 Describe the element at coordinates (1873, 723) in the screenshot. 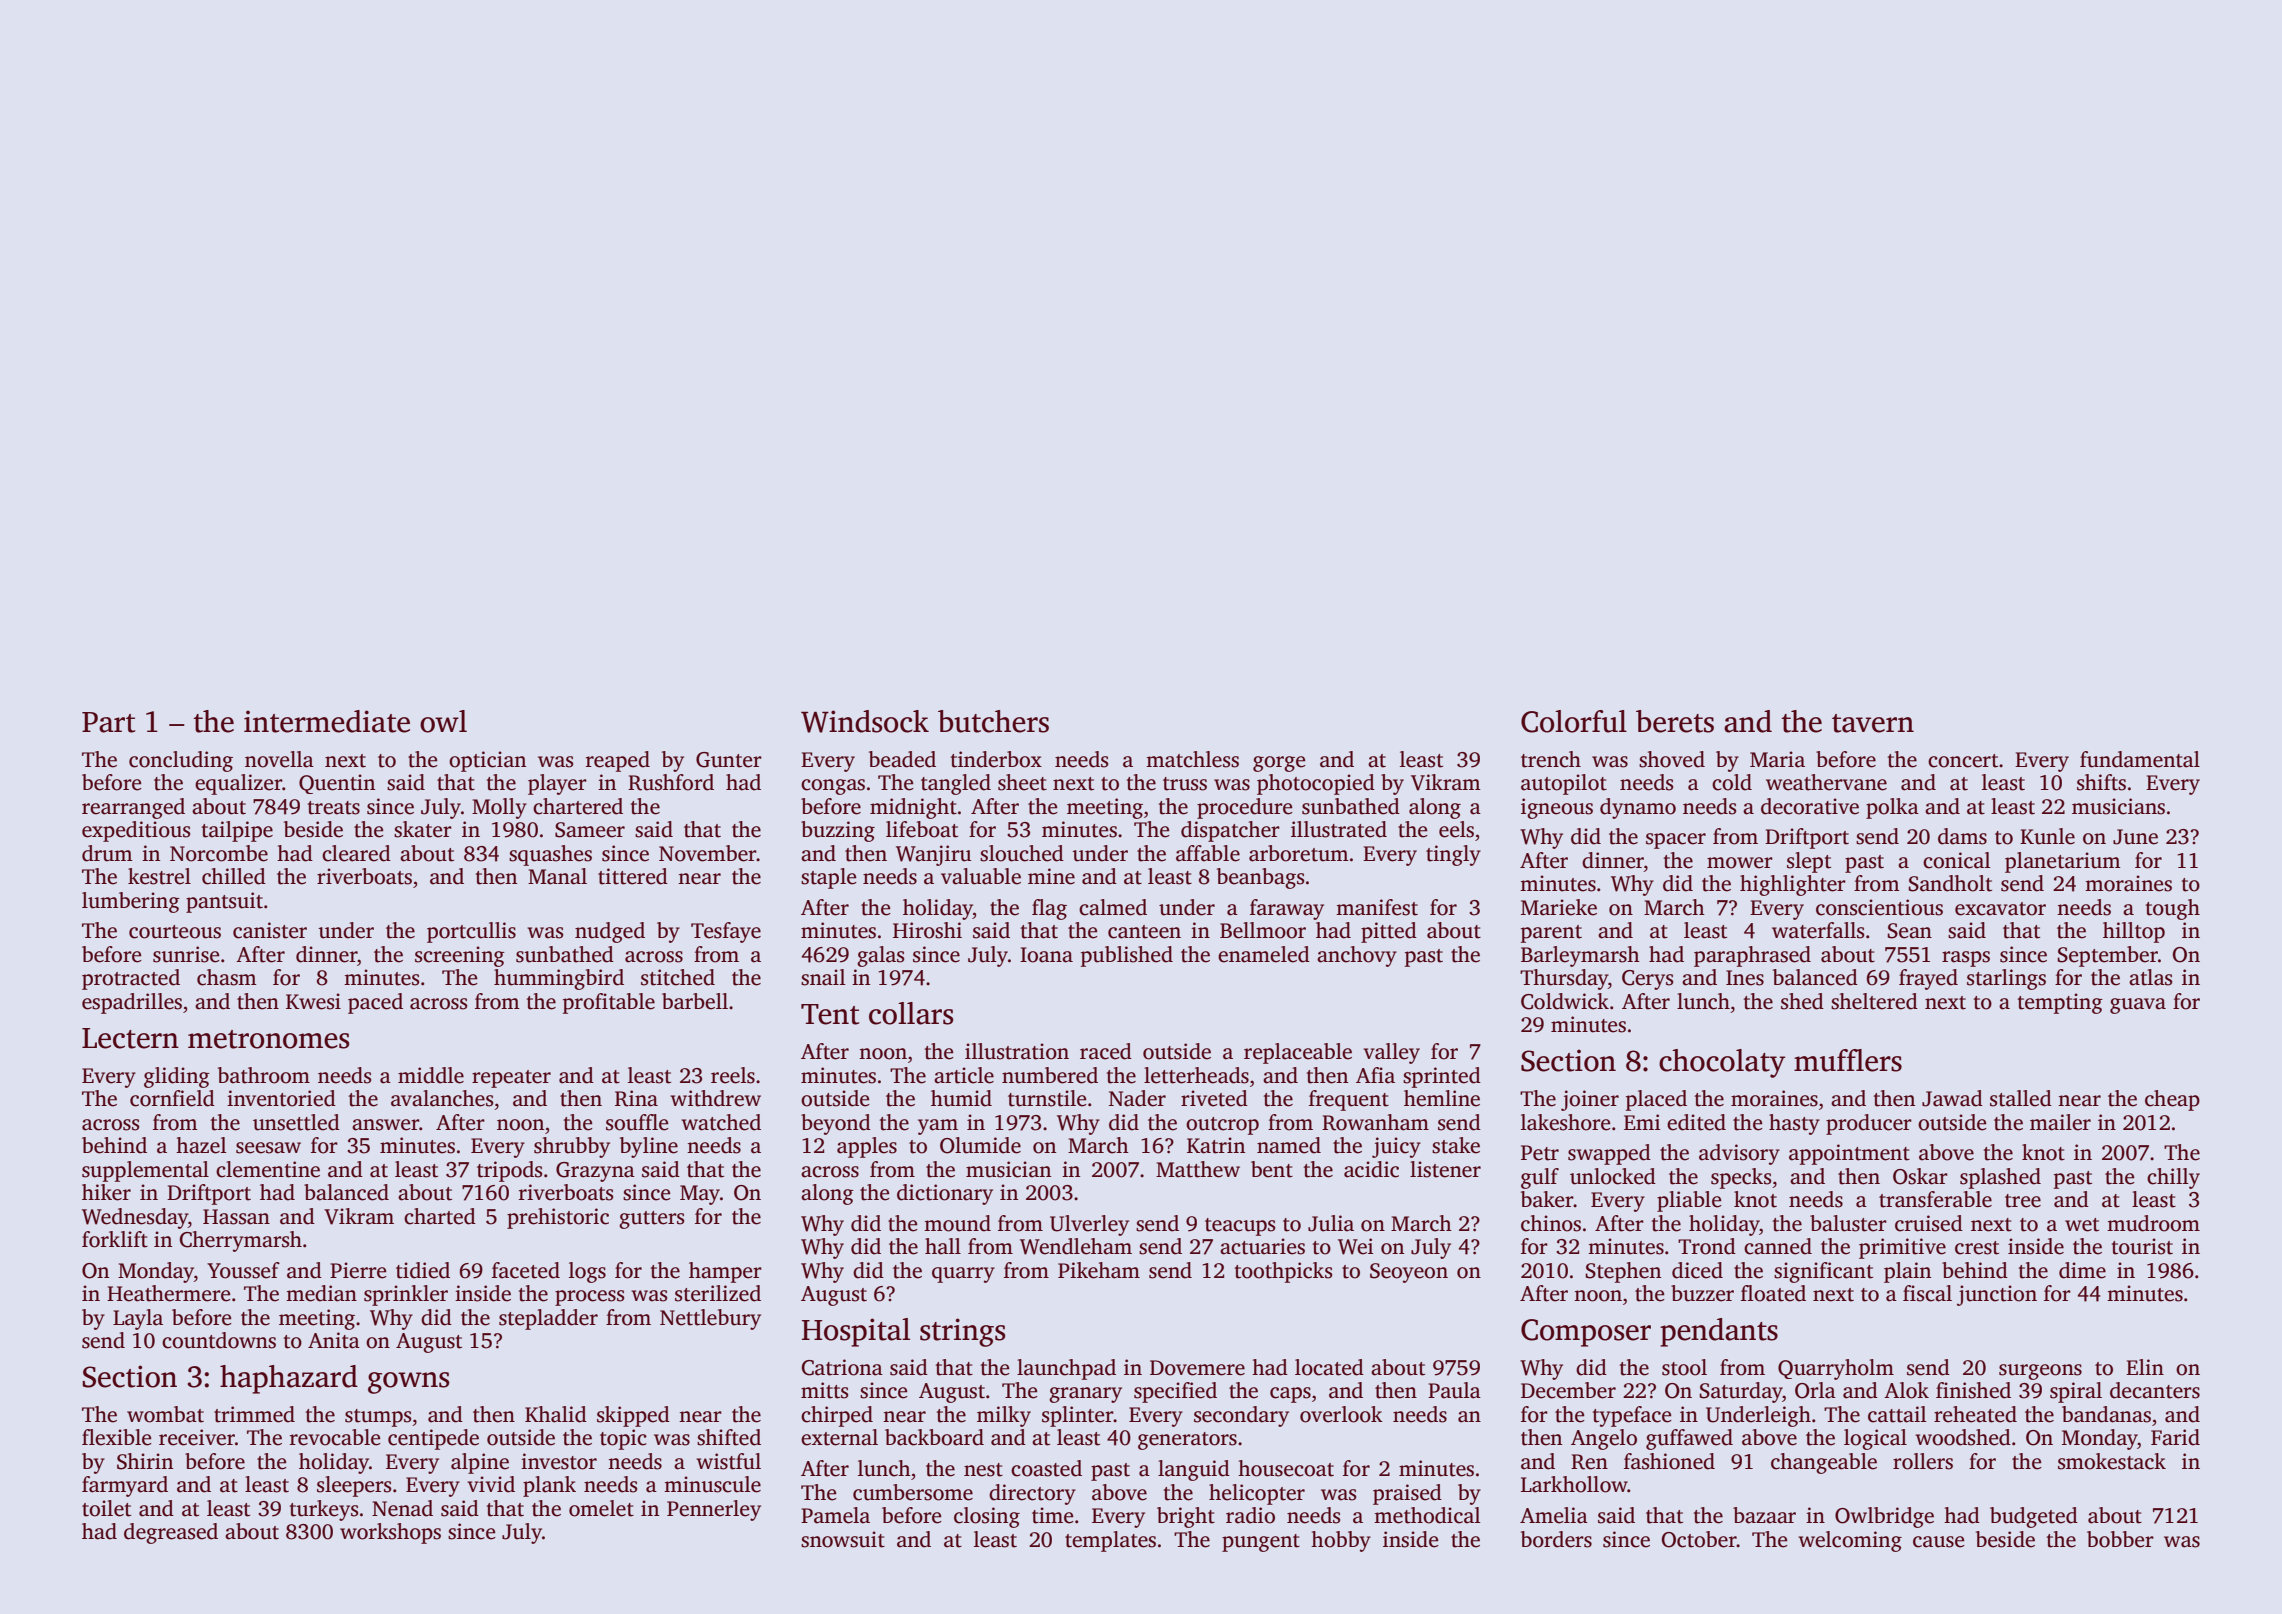

I see `tavern` at that location.
